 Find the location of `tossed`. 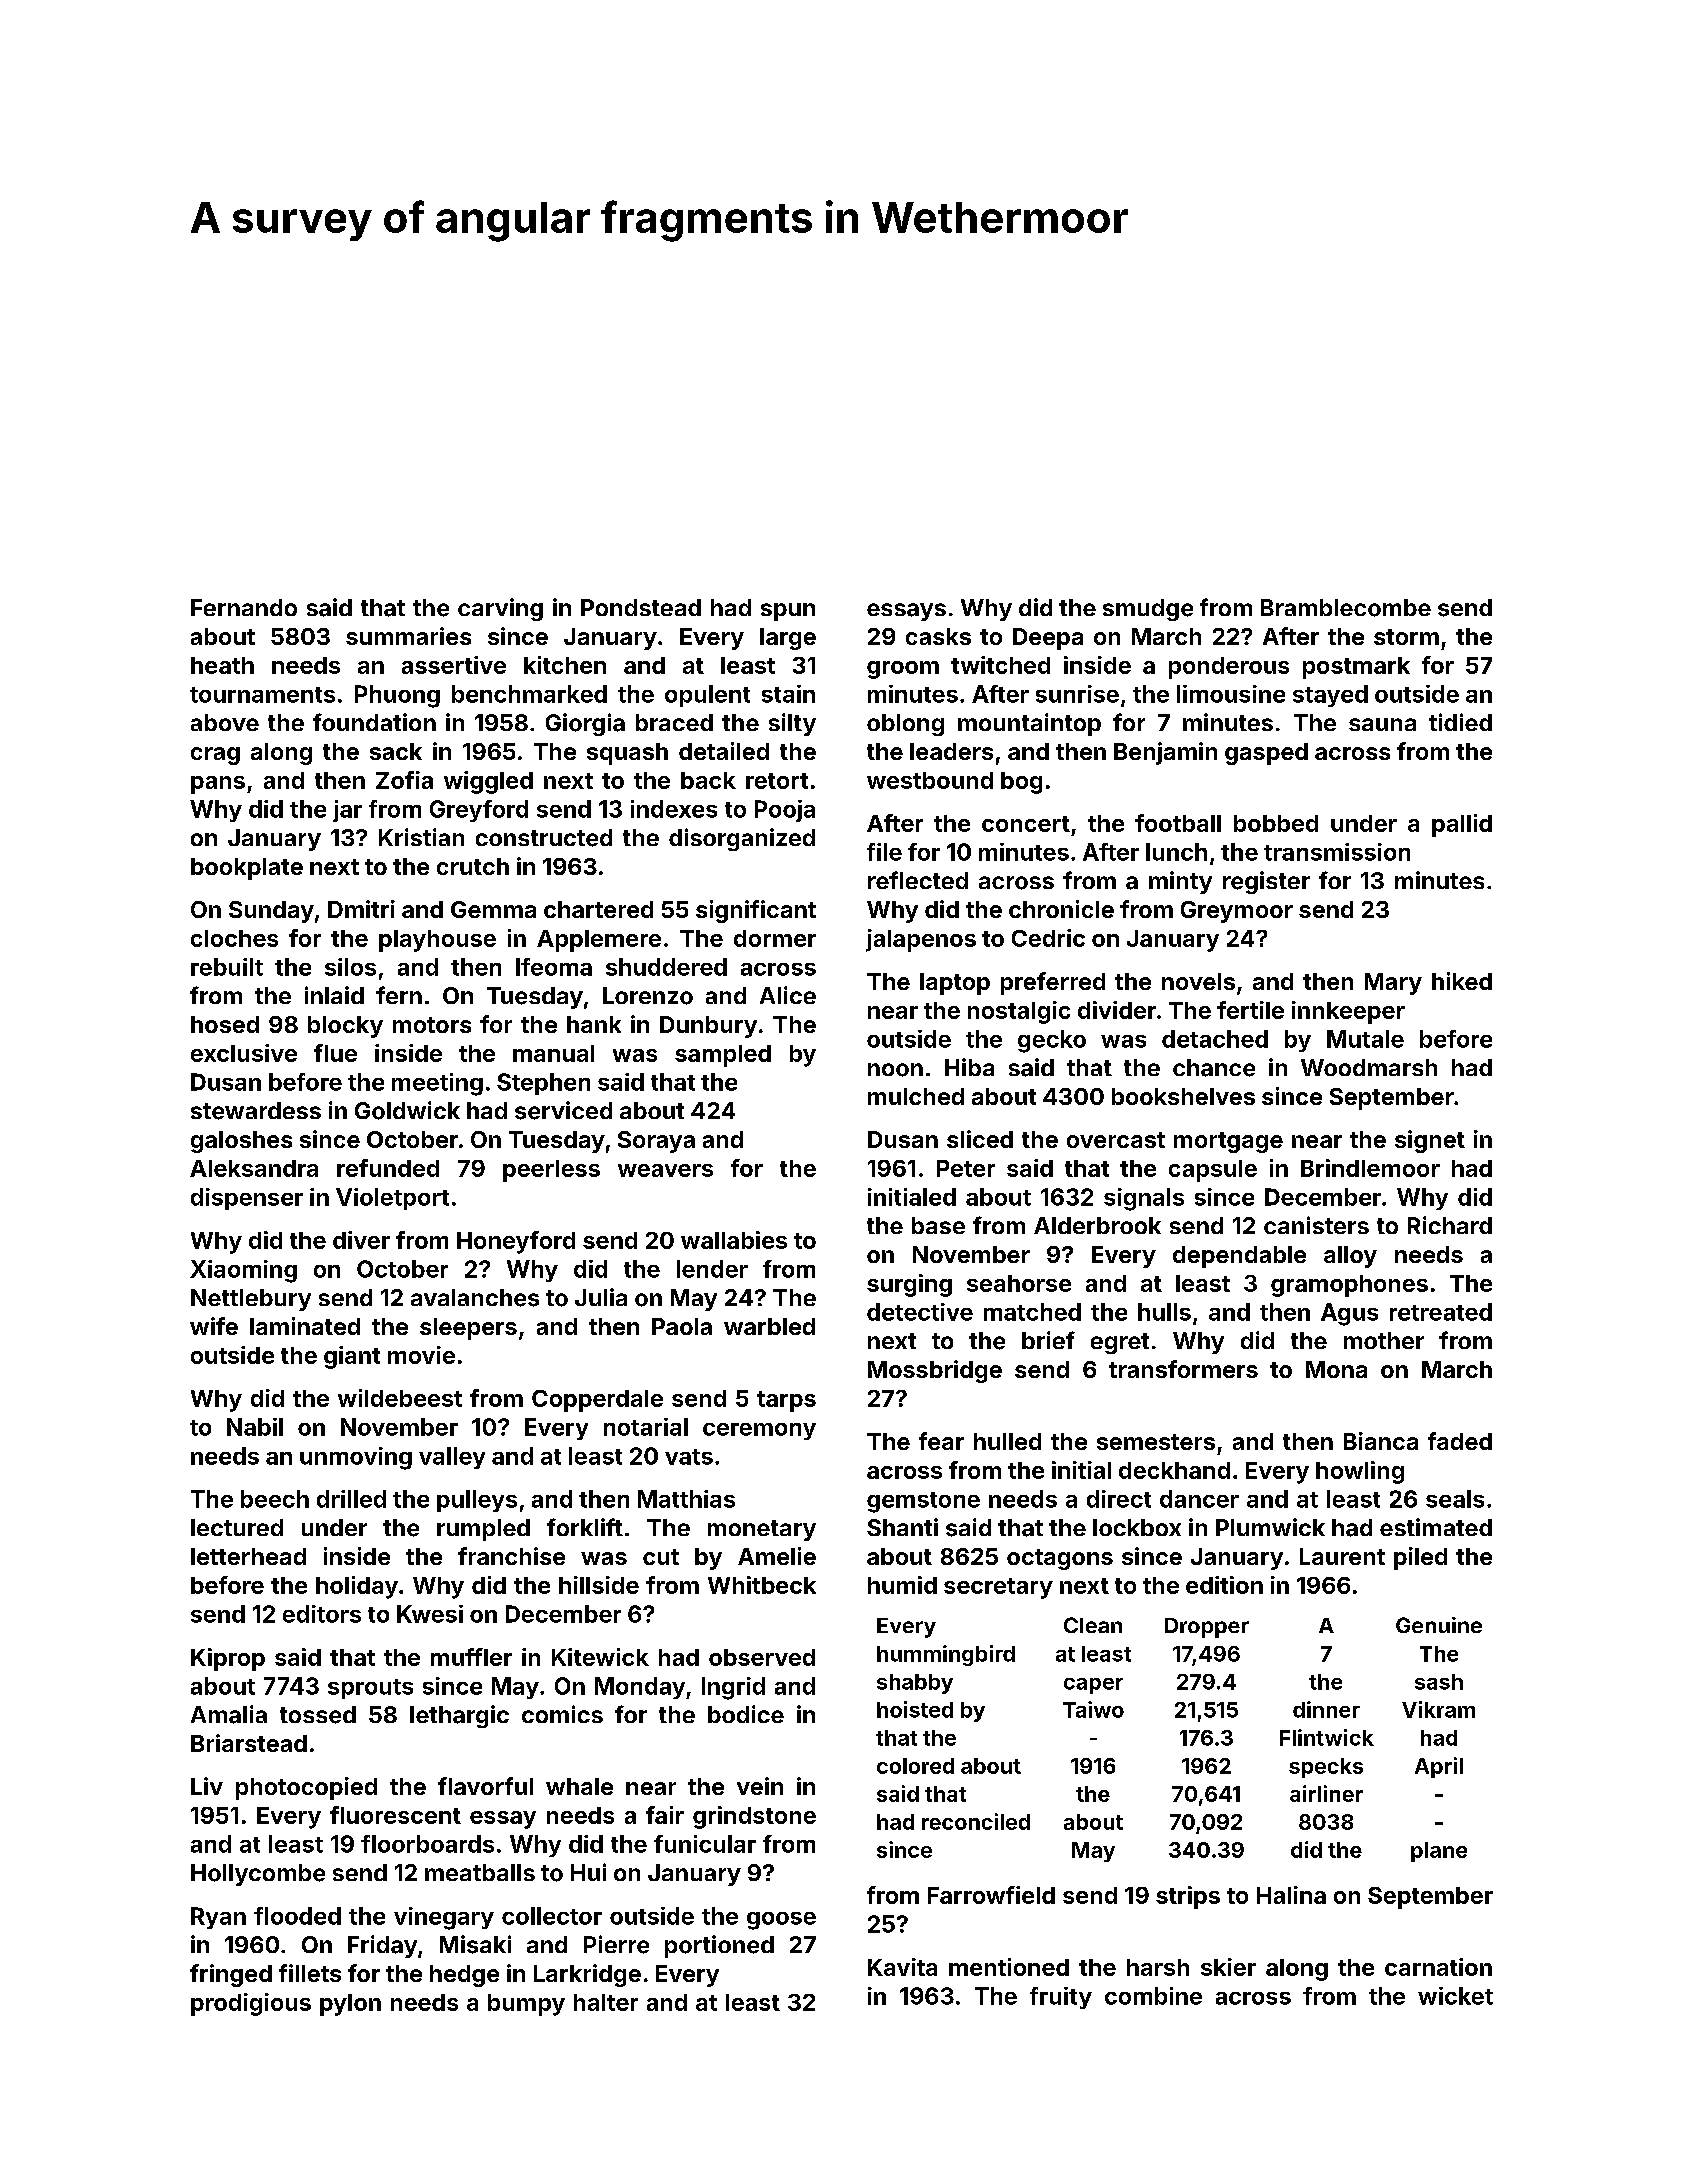

tossed is located at coordinates (318, 1715).
